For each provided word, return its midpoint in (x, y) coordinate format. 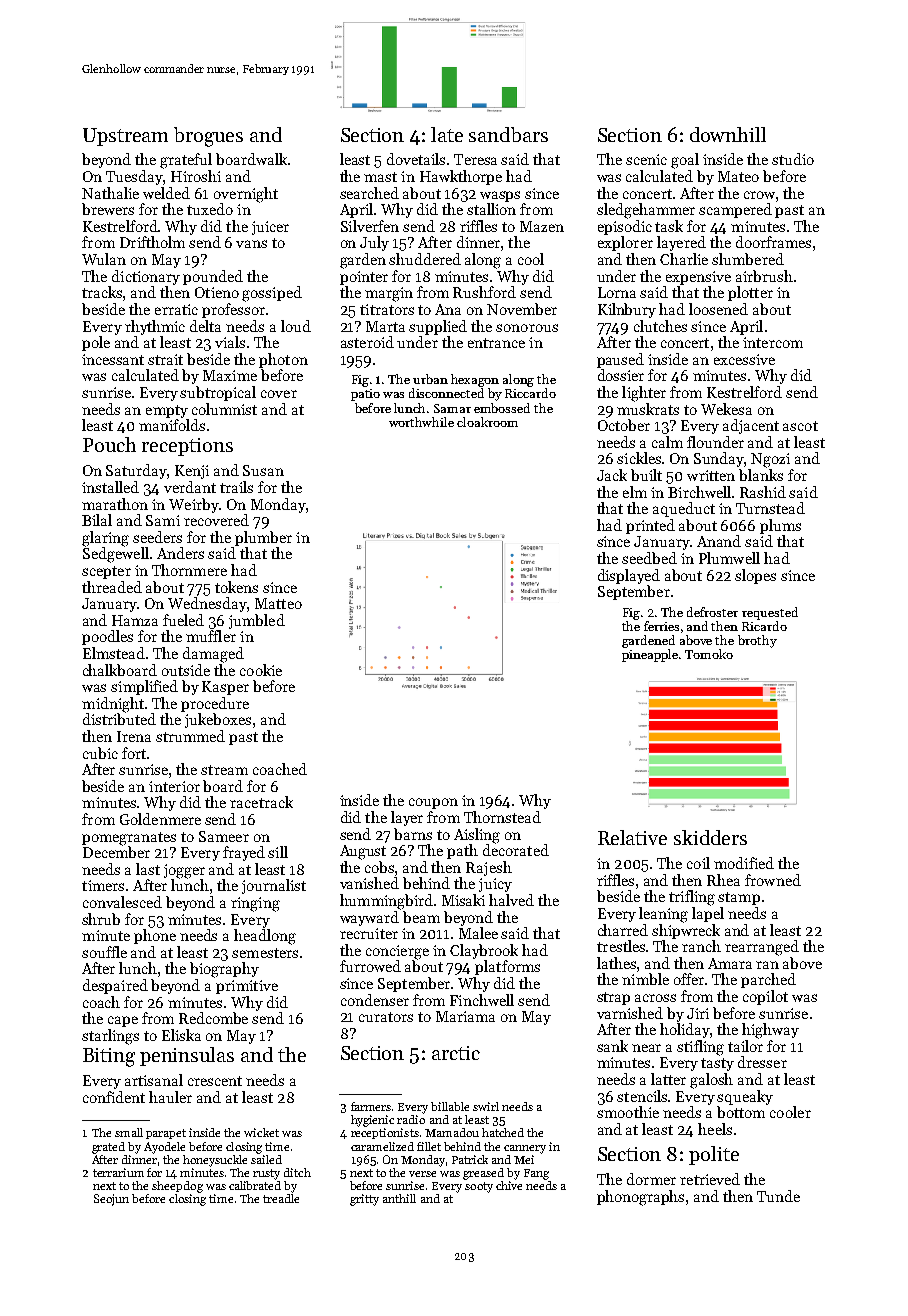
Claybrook (484, 951)
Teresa (475, 159)
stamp (739, 898)
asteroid (367, 342)
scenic (646, 159)
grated (108, 1148)
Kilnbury (627, 310)
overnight (246, 195)
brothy (757, 641)
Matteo (278, 603)
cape (123, 1021)
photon (283, 360)
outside (186, 670)
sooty (479, 1187)
